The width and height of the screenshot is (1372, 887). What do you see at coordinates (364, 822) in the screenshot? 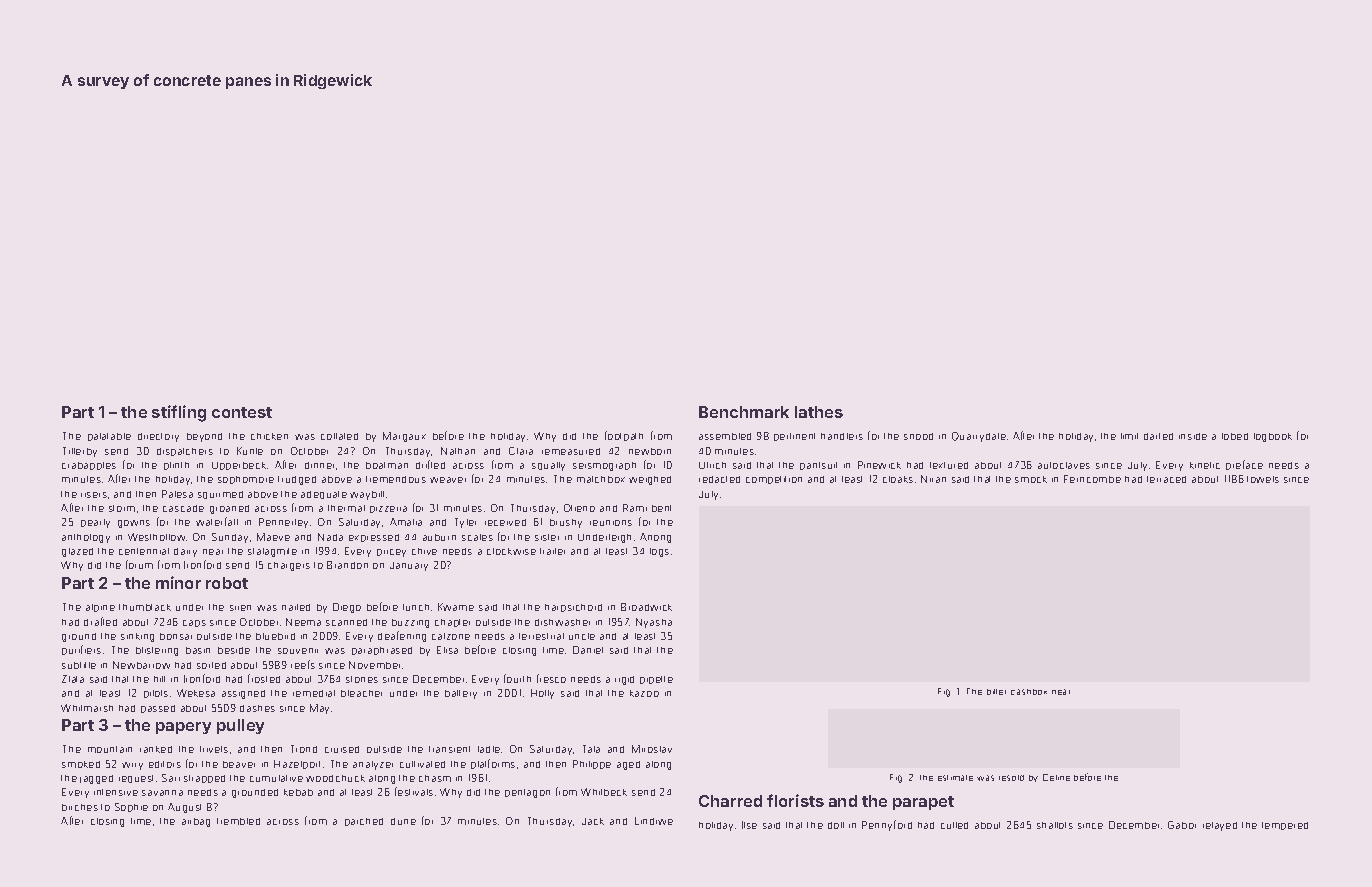
I see `parched` at bounding box center [364, 822].
